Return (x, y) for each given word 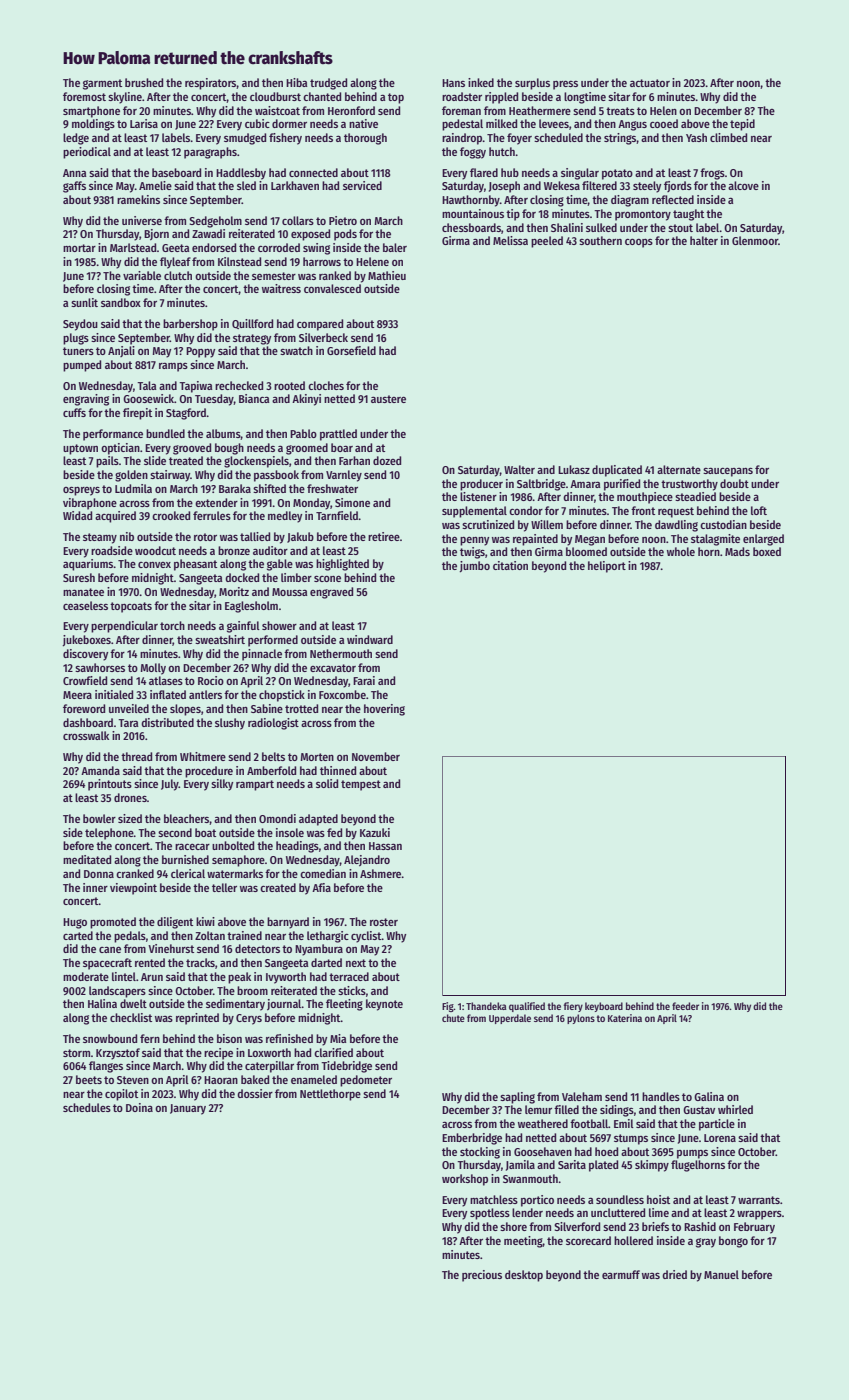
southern (600, 240)
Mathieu (387, 275)
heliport (607, 567)
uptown (80, 449)
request (676, 512)
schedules (87, 1107)
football (589, 1123)
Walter (519, 469)
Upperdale (510, 1019)
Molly (153, 669)
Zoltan (210, 935)
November (376, 756)
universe (142, 220)
